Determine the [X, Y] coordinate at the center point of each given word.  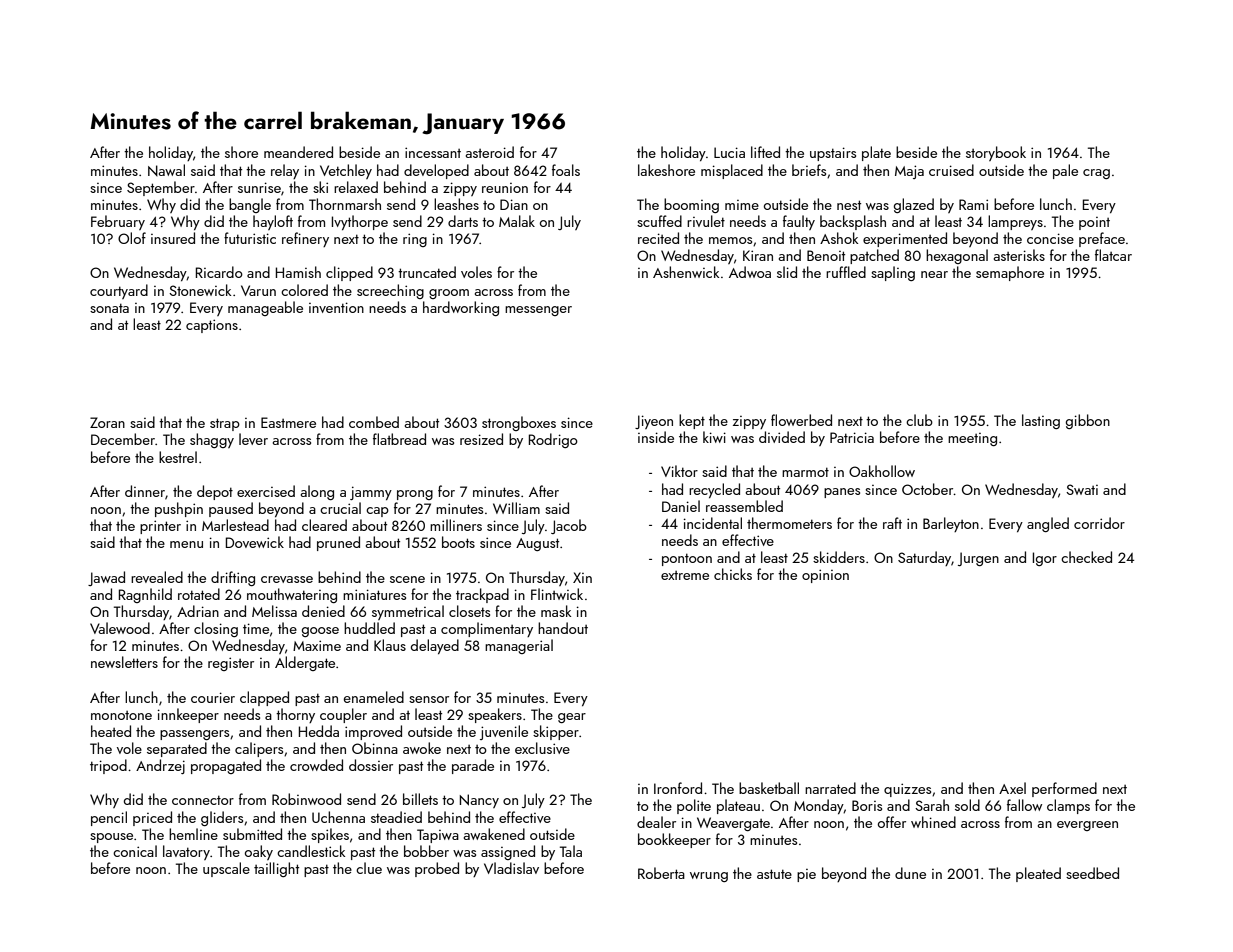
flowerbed [801, 420]
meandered [298, 152]
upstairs [833, 154]
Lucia [729, 152]
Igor [1045, 559]
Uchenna [338, 817]
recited [658, 238]
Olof [132, 238]
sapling [893, 273]
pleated [1038, 874]
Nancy [479, 801]
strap [225, 424]
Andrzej [160, 766]
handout [563, 628]
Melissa [274, 611]
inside [656, 437]
